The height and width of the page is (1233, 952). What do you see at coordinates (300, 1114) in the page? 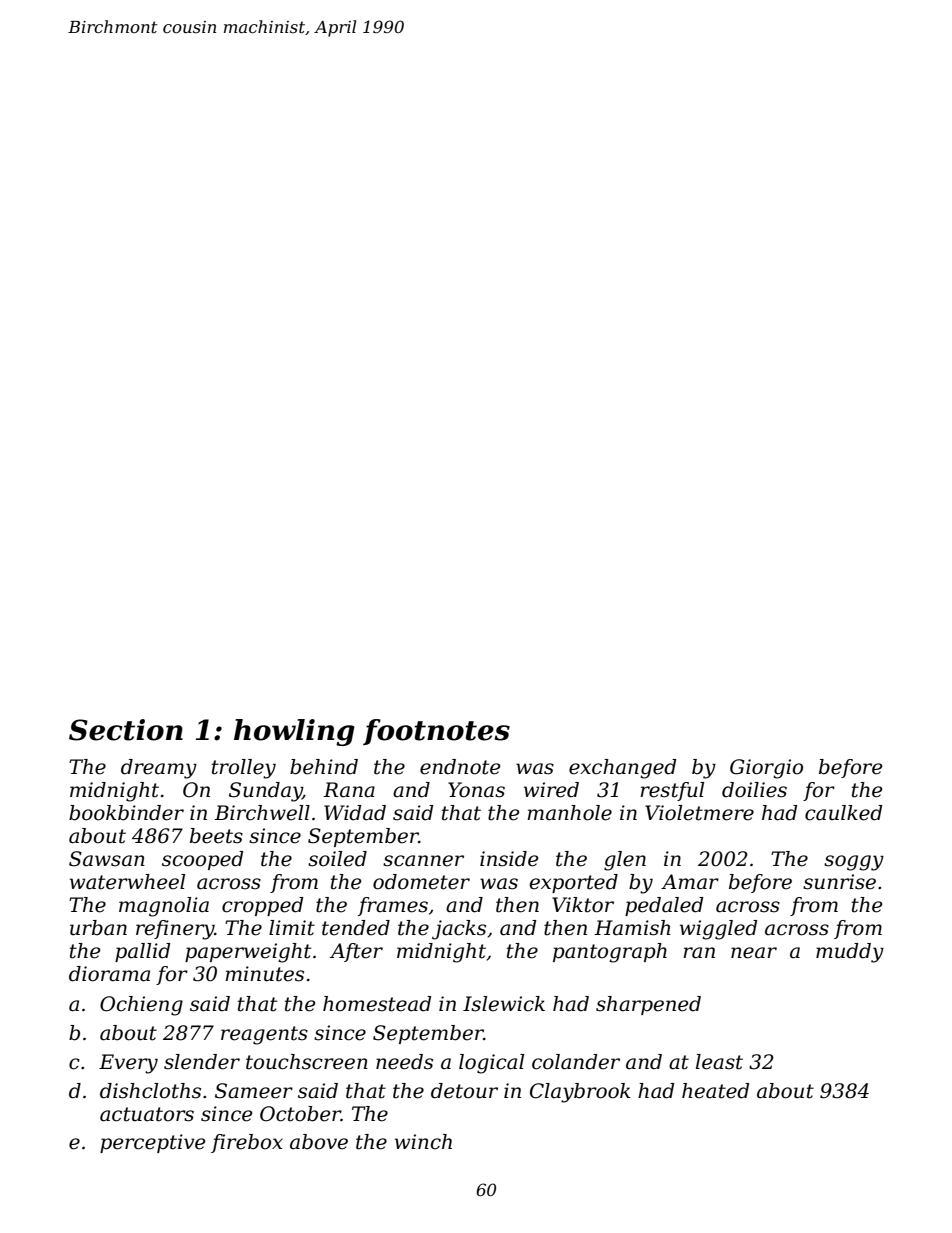
I see `October` at bounding box center [300, 1114].
